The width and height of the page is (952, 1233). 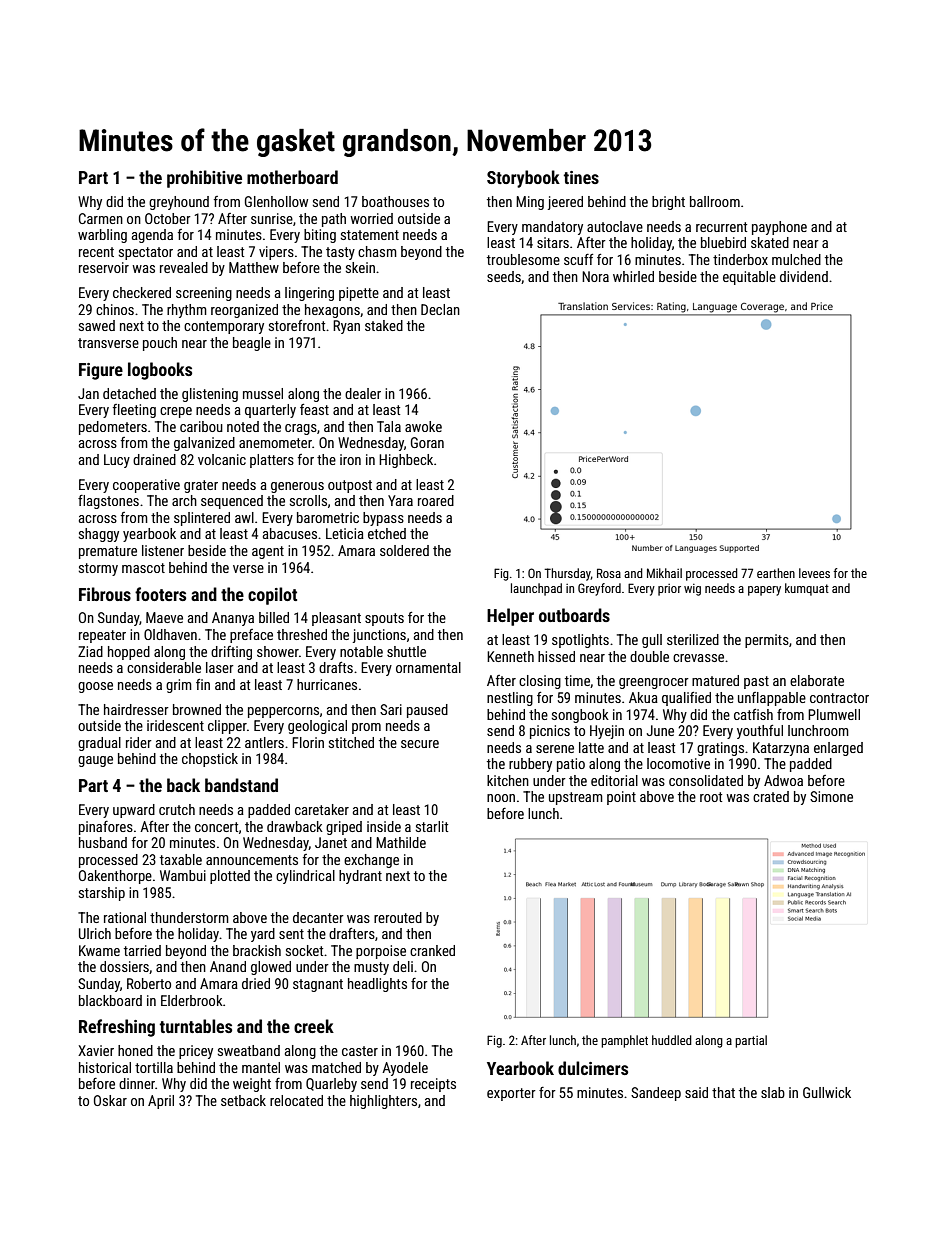 What do you see at coordinates (581, 177) in the page?
I see `tines` at bounding box center [581, 177].
